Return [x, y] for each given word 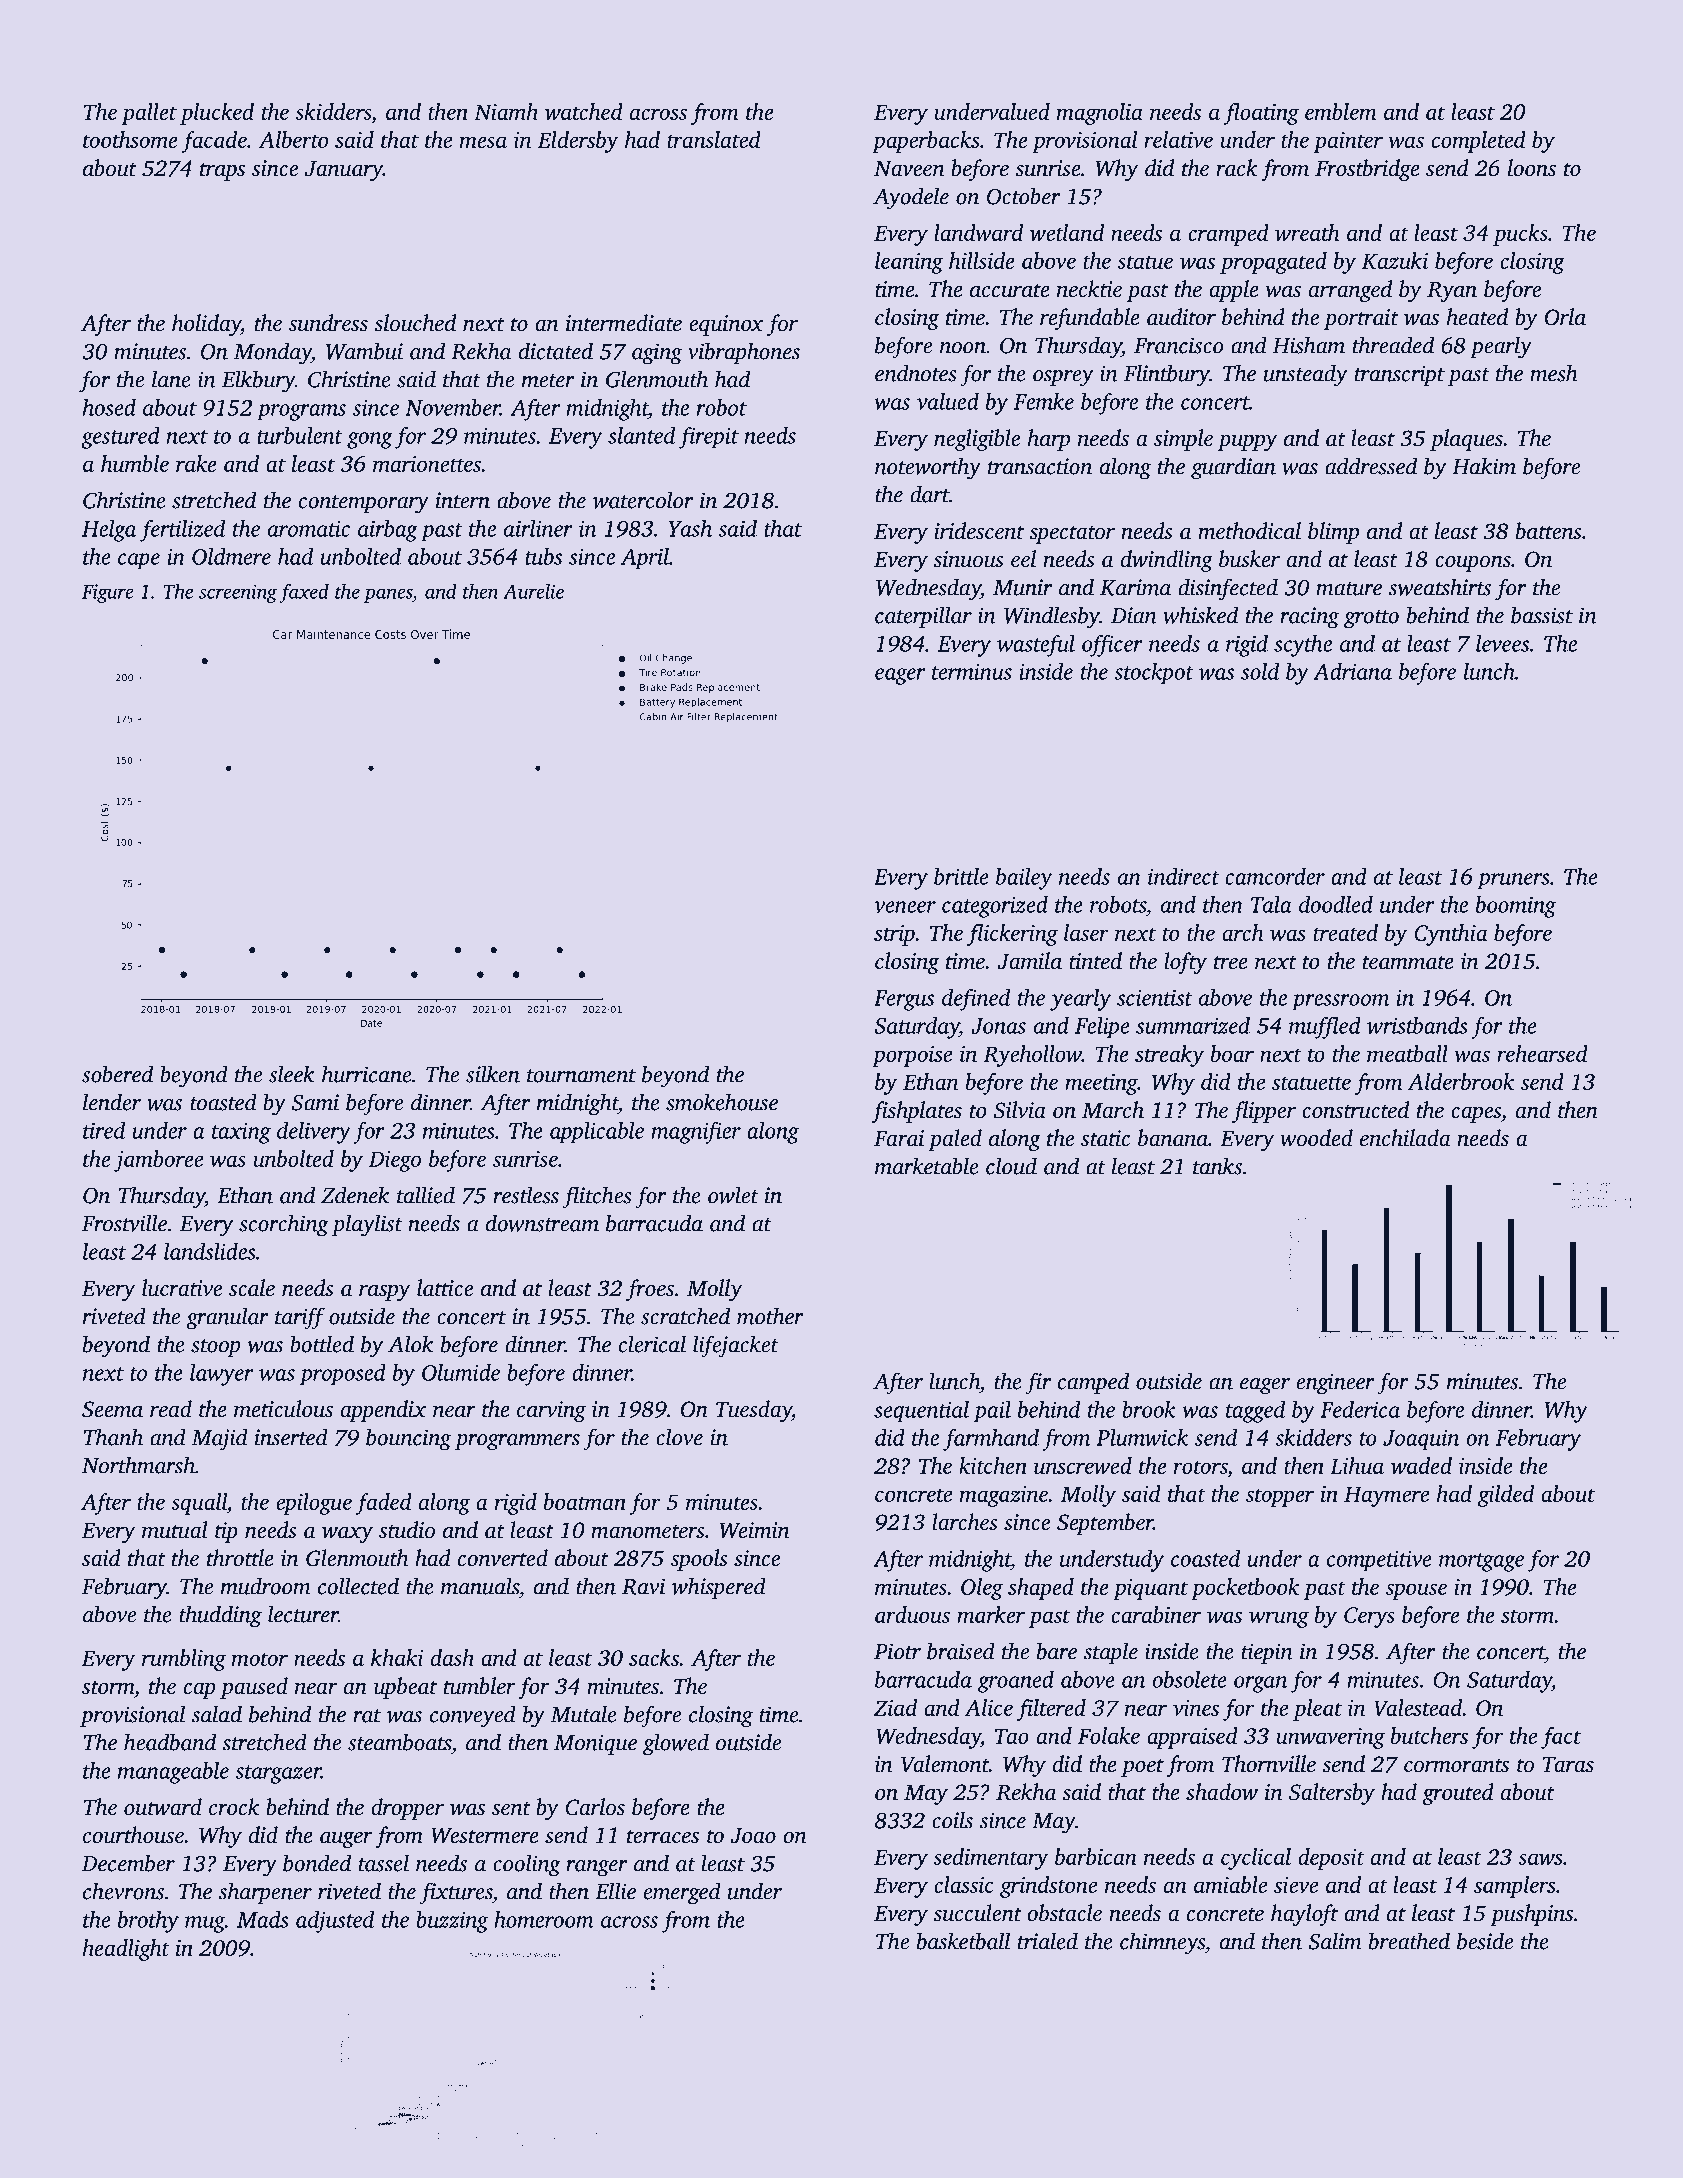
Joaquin [1421, 1440]
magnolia [1100, 114]
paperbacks [925, 142]
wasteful [1036, 646]
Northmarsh [138, 1465]
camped [1093, 1383]
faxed [304, 593]
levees [1502, 643]
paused [254, 1688]
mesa [483, 142]
